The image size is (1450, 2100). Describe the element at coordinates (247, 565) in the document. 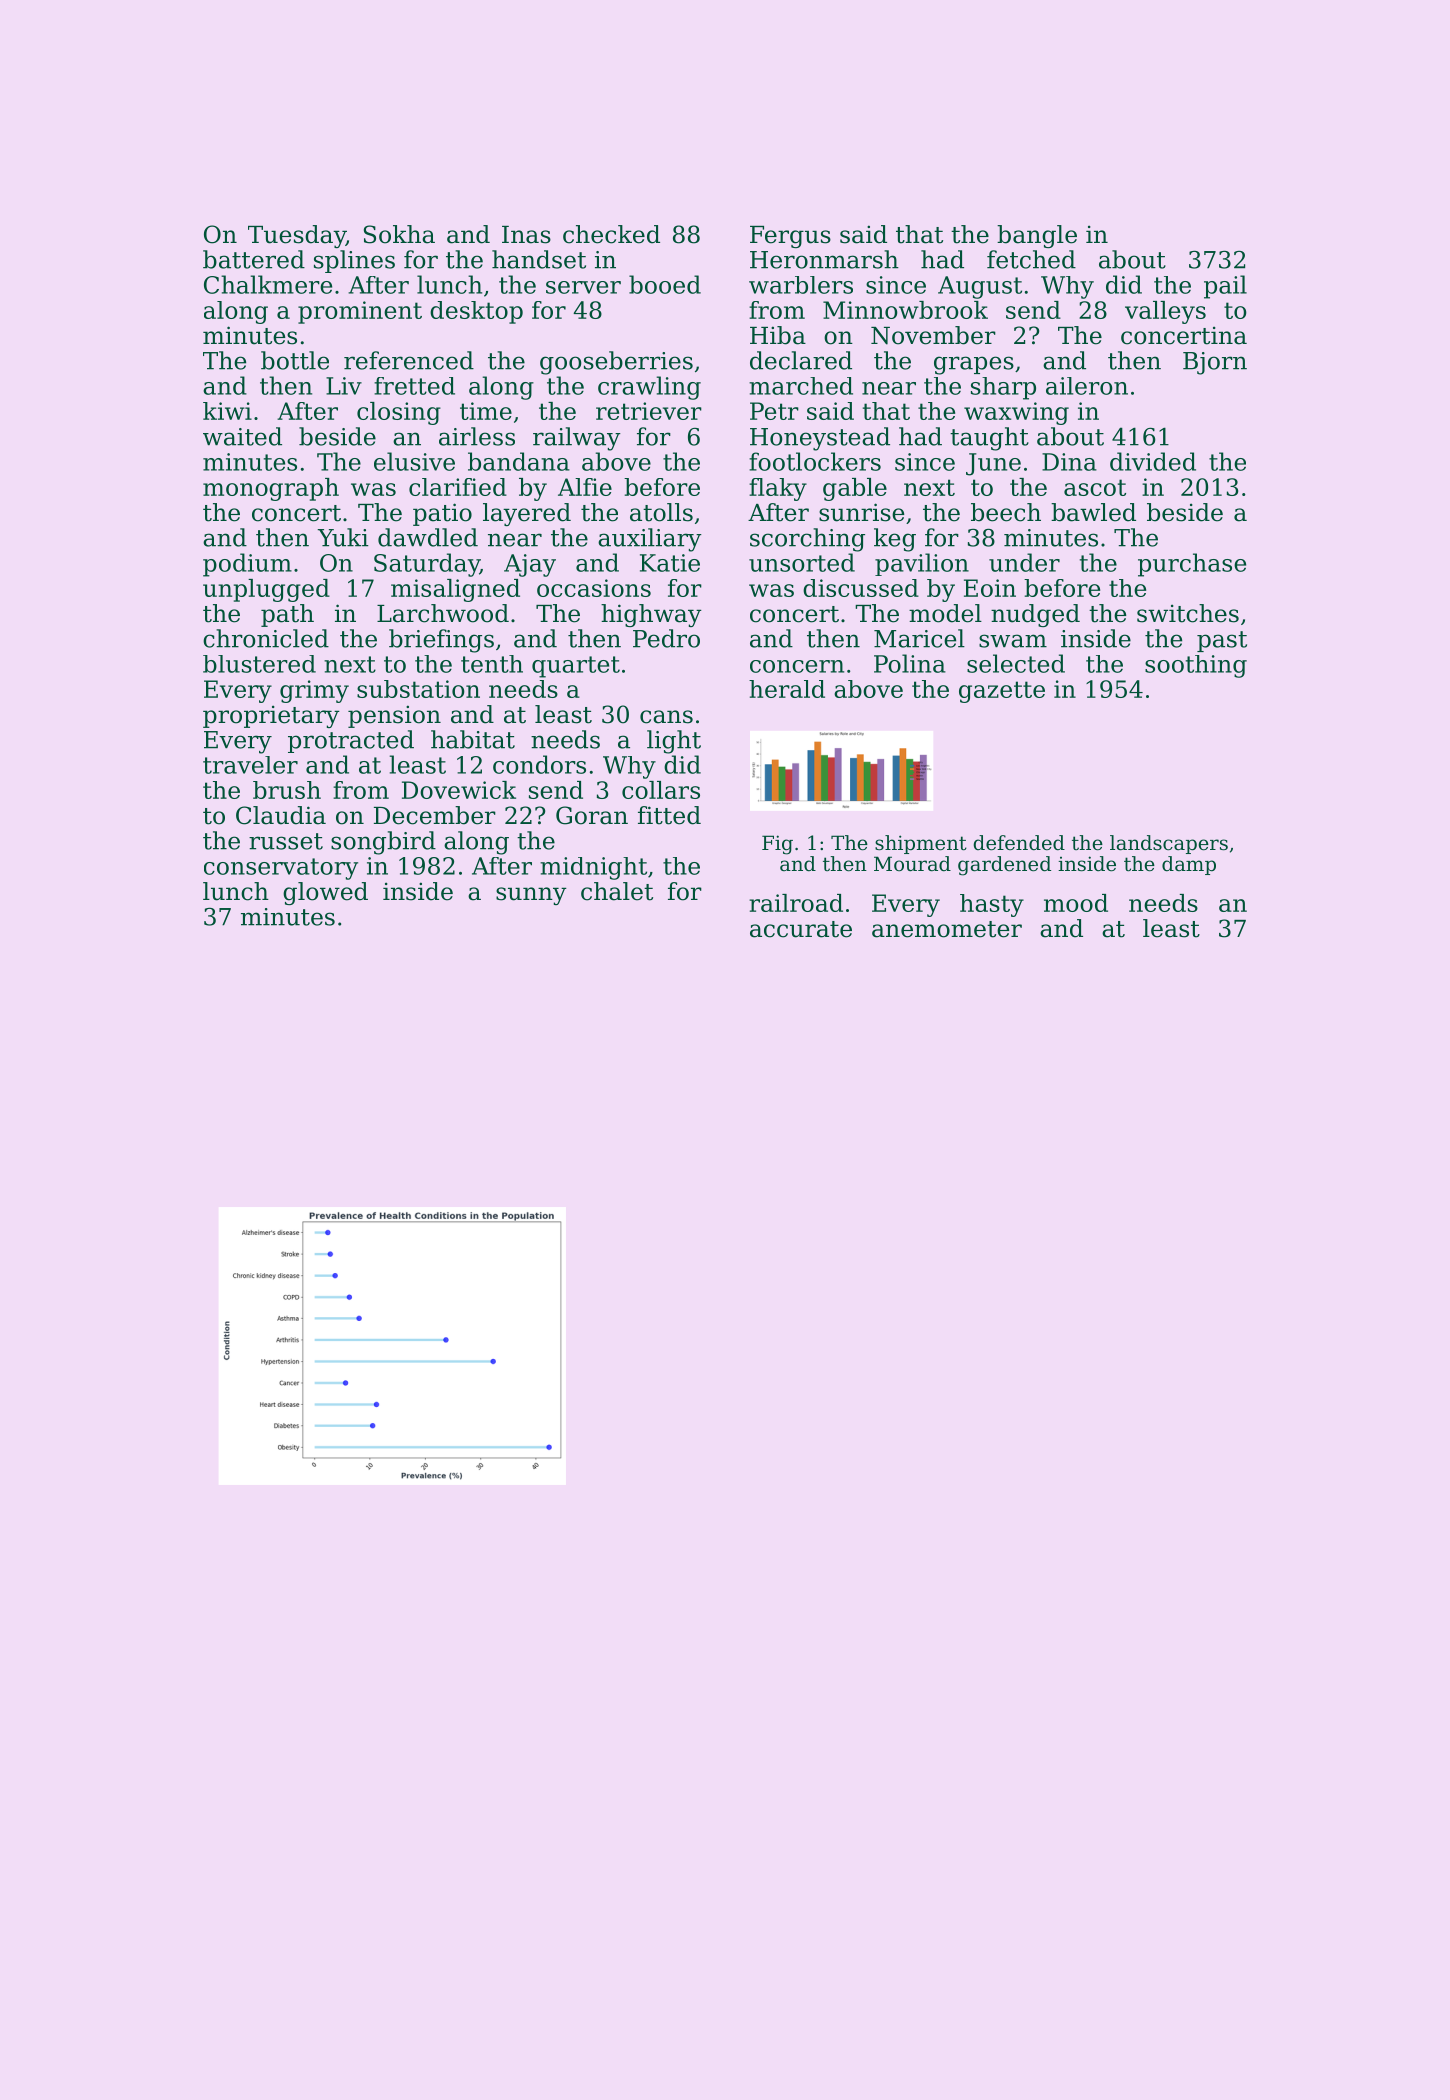

I see `podium` at that location.
